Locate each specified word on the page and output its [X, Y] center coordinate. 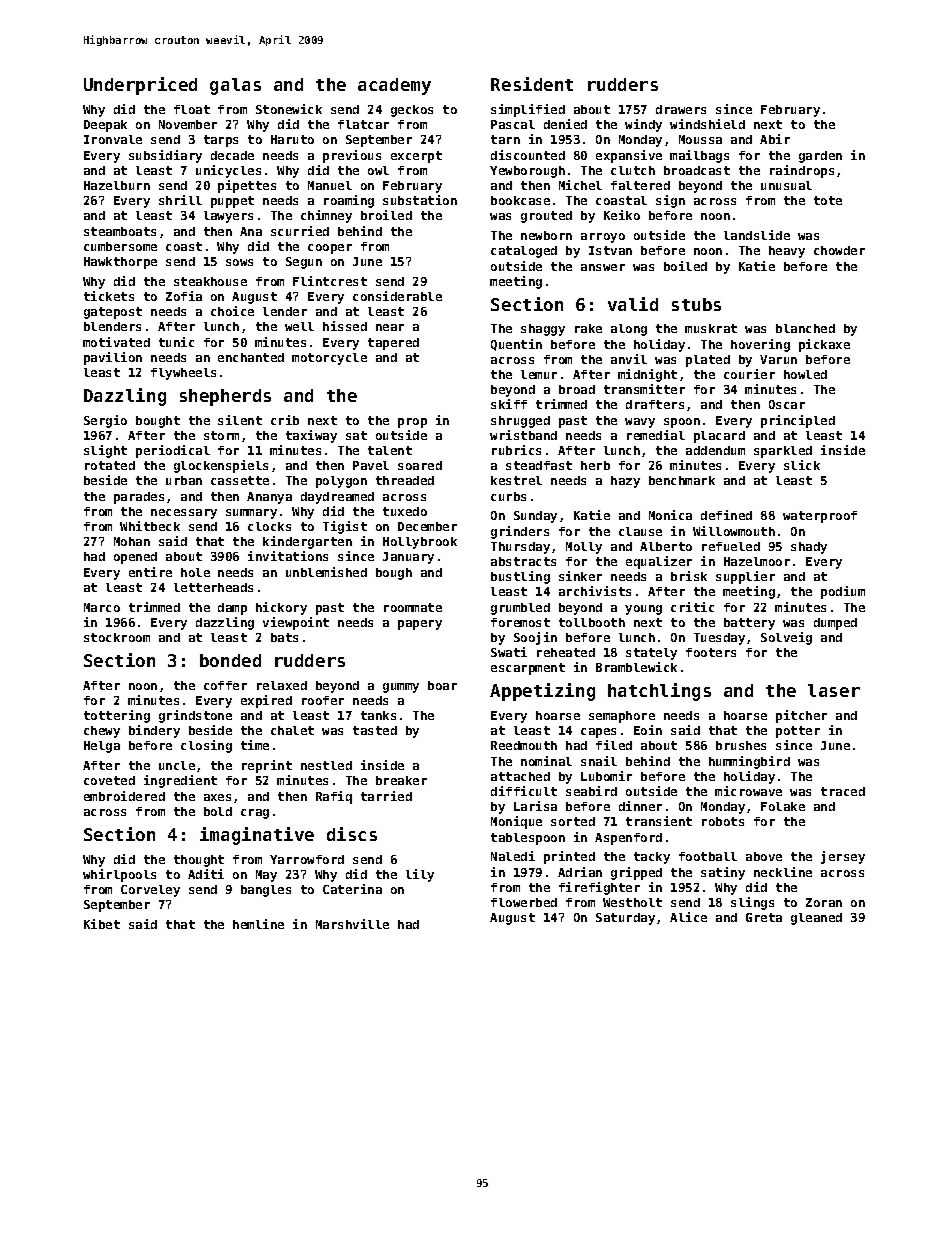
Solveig [786, 638]
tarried [386, 796]
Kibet [102, 924]
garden [820, 157]
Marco [102, 607]
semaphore [622, 717]
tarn [505, 139]
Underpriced [140, 86]
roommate [413, 607]
